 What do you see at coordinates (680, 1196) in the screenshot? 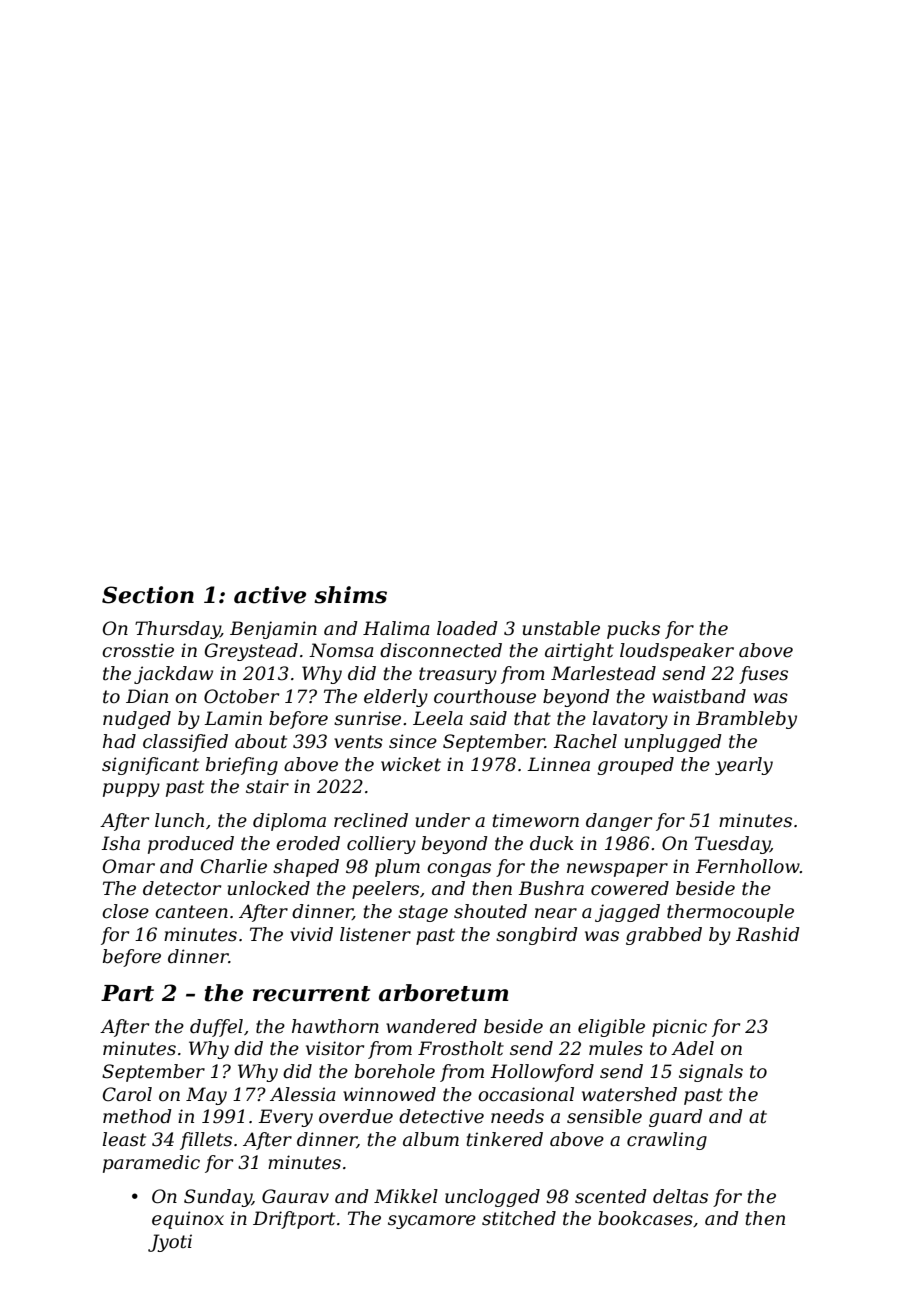
I see `deltas` at bounding box center [680, 1196].
